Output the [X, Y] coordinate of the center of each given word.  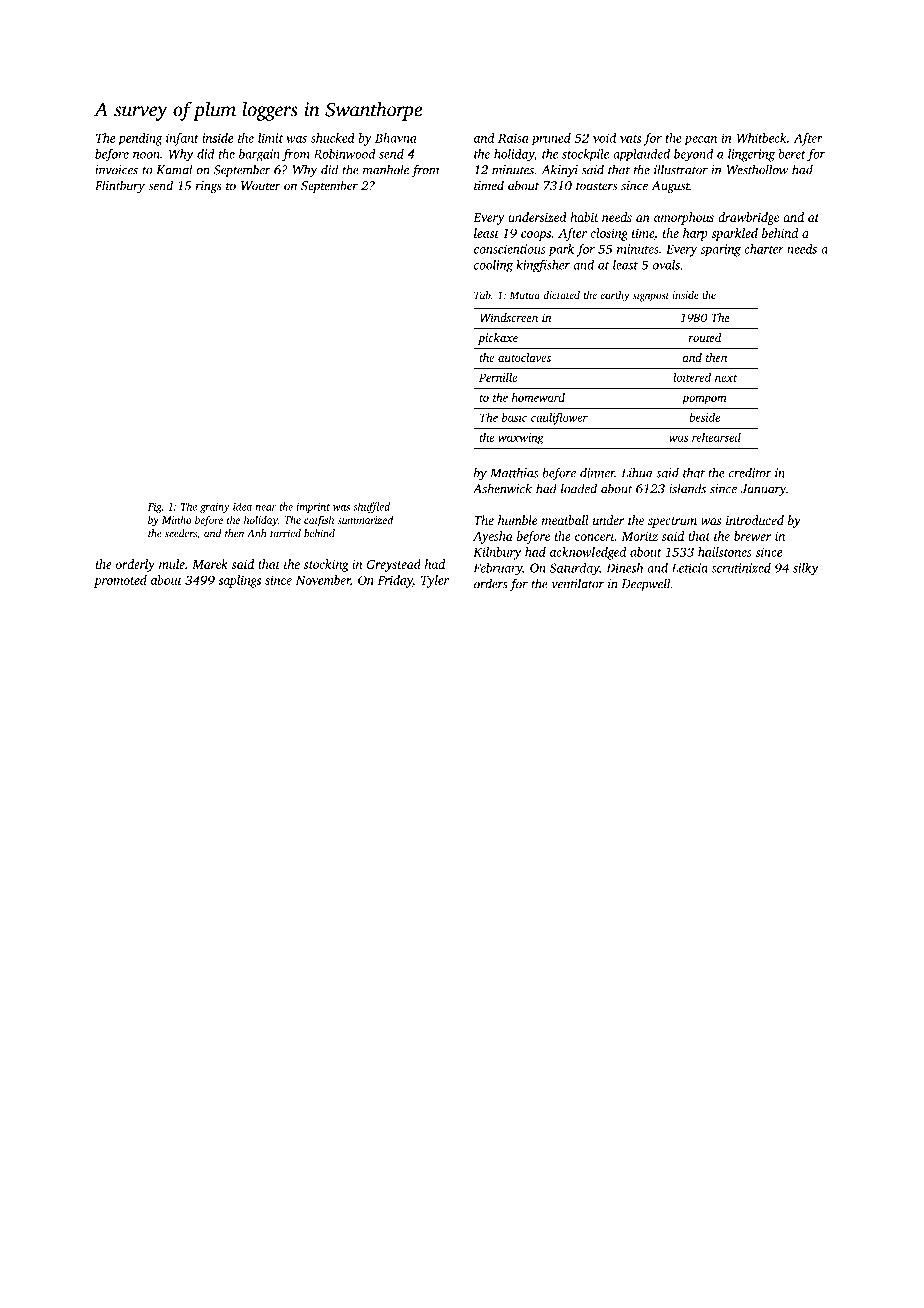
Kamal [174, 169]
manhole [386, 169]
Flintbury [120, 186]
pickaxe [498, 339]
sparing [721, 250]
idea [242, 506]
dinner [597, 472]
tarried [285, 533]
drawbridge [748, 218]
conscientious [509, 249]
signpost [651, 296]
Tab [482, 295]
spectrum [672, 522]
